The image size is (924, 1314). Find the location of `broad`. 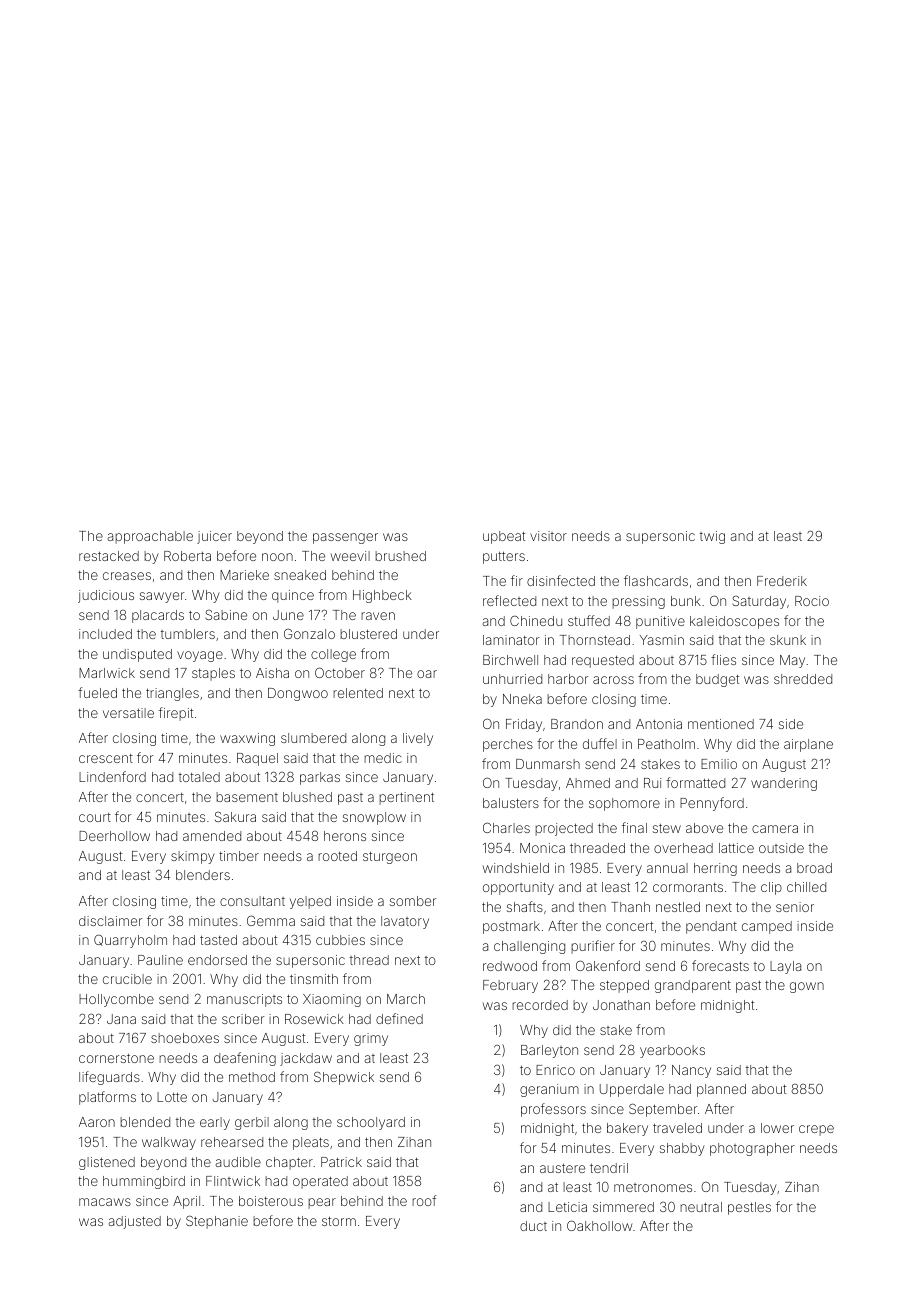

broad is located at coordinates (814, 868).
